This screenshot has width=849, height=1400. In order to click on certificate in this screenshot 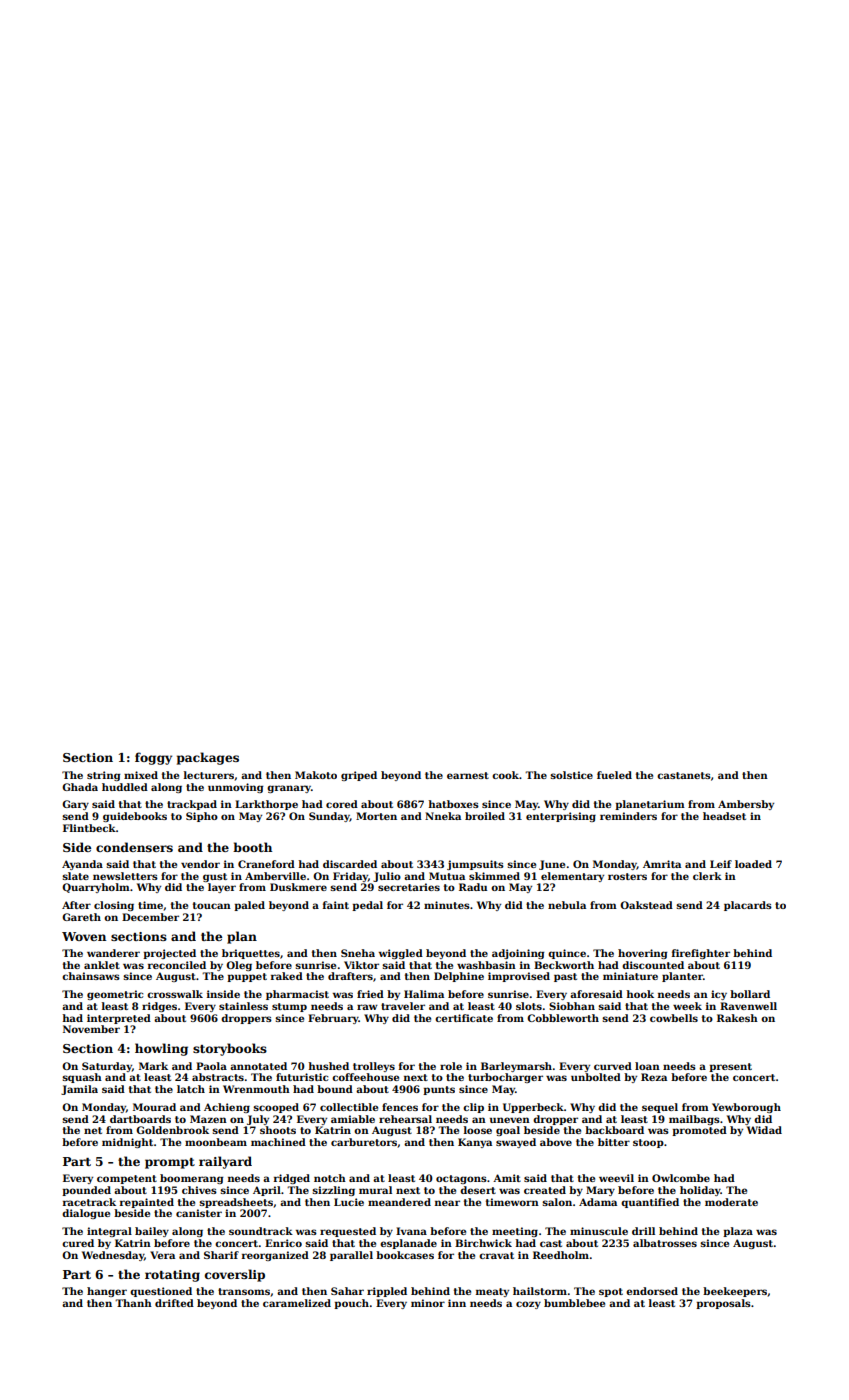, I will do `click(464, 1018)`.
